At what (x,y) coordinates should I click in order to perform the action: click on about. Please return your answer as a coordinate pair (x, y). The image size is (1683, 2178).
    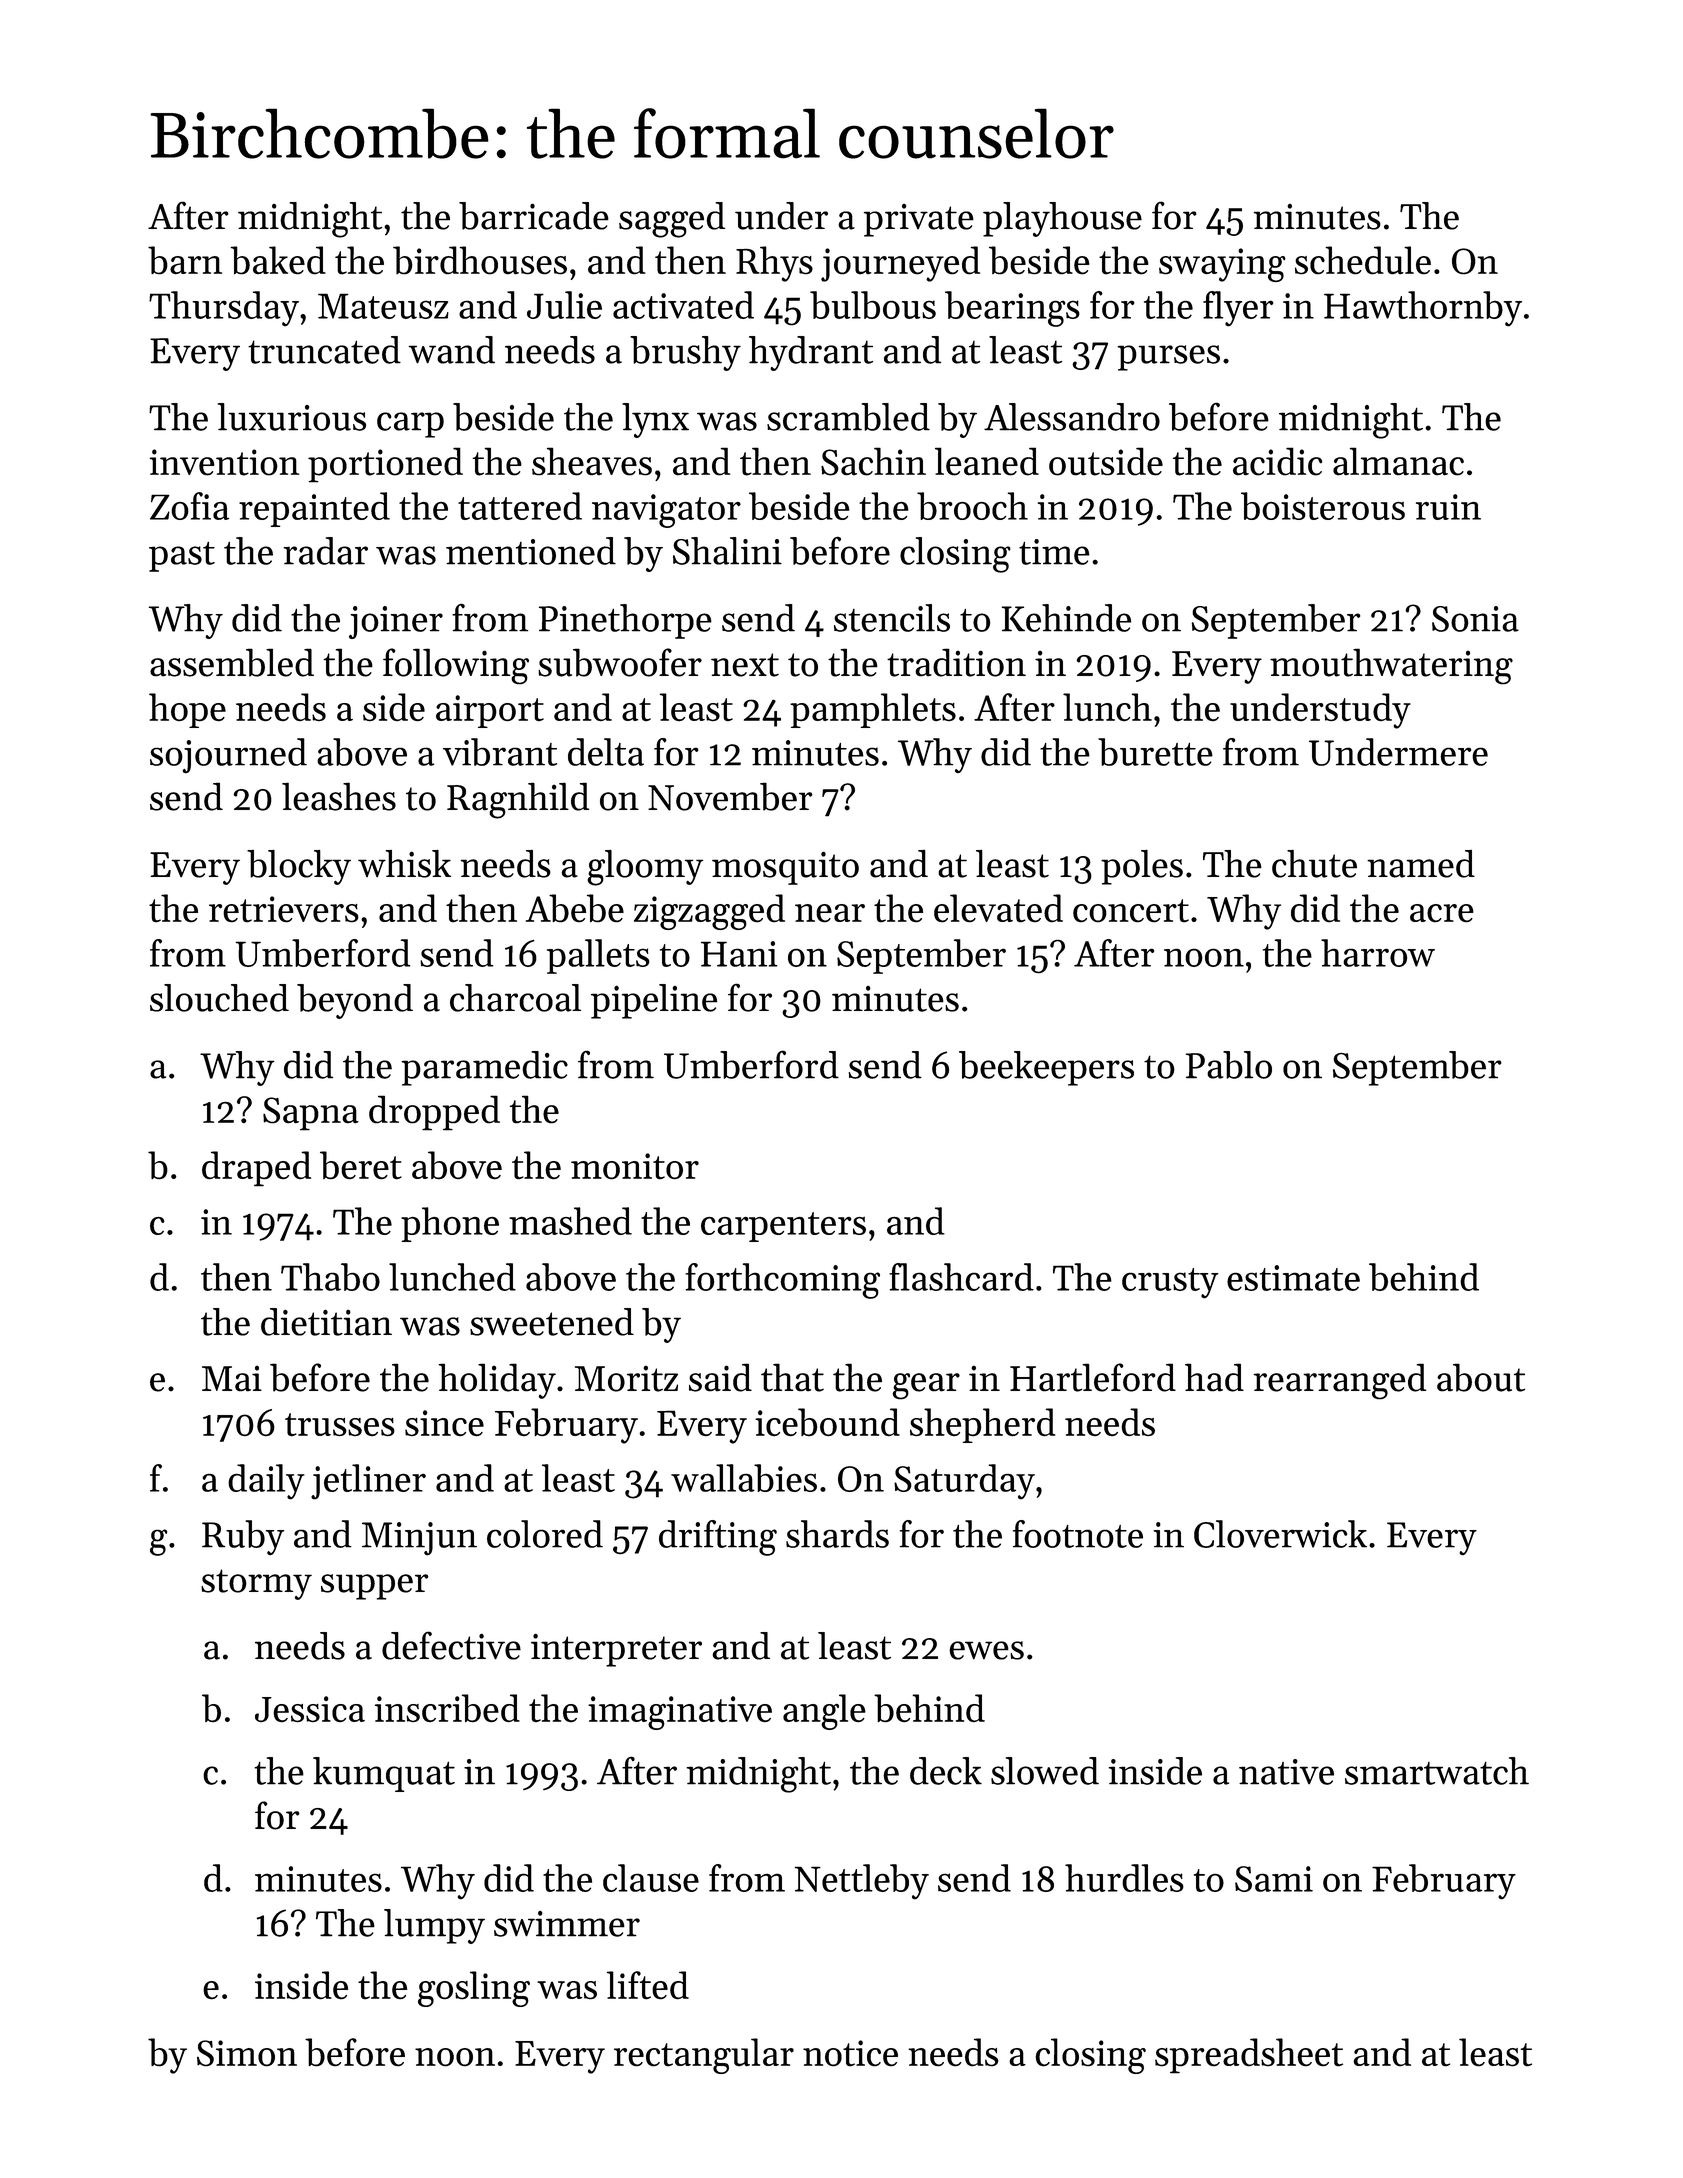
    Looking at the image, I should click on (1481, 1377).
